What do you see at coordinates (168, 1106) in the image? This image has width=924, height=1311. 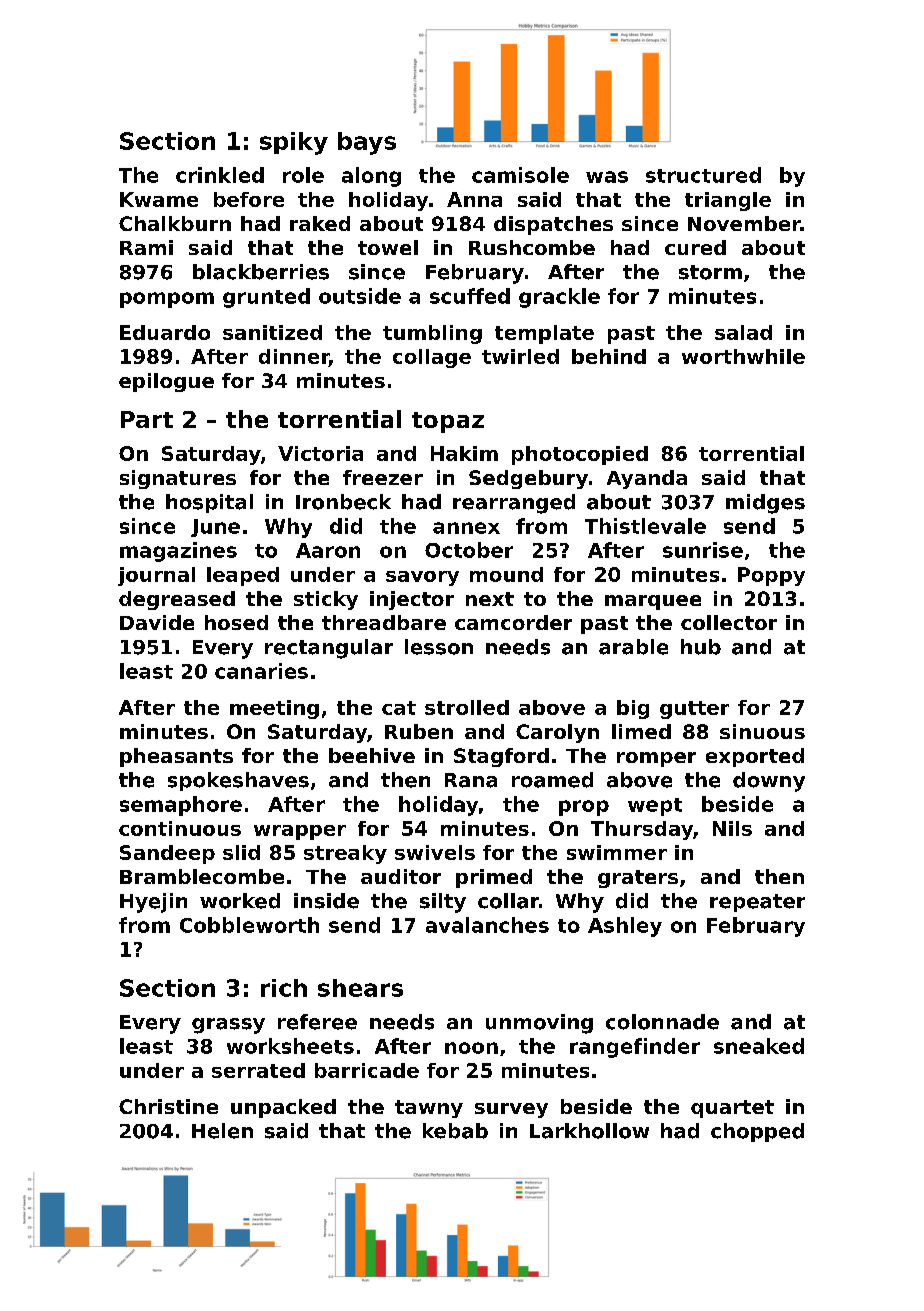 I see `Christine` at bounding box center [168, 1106].
